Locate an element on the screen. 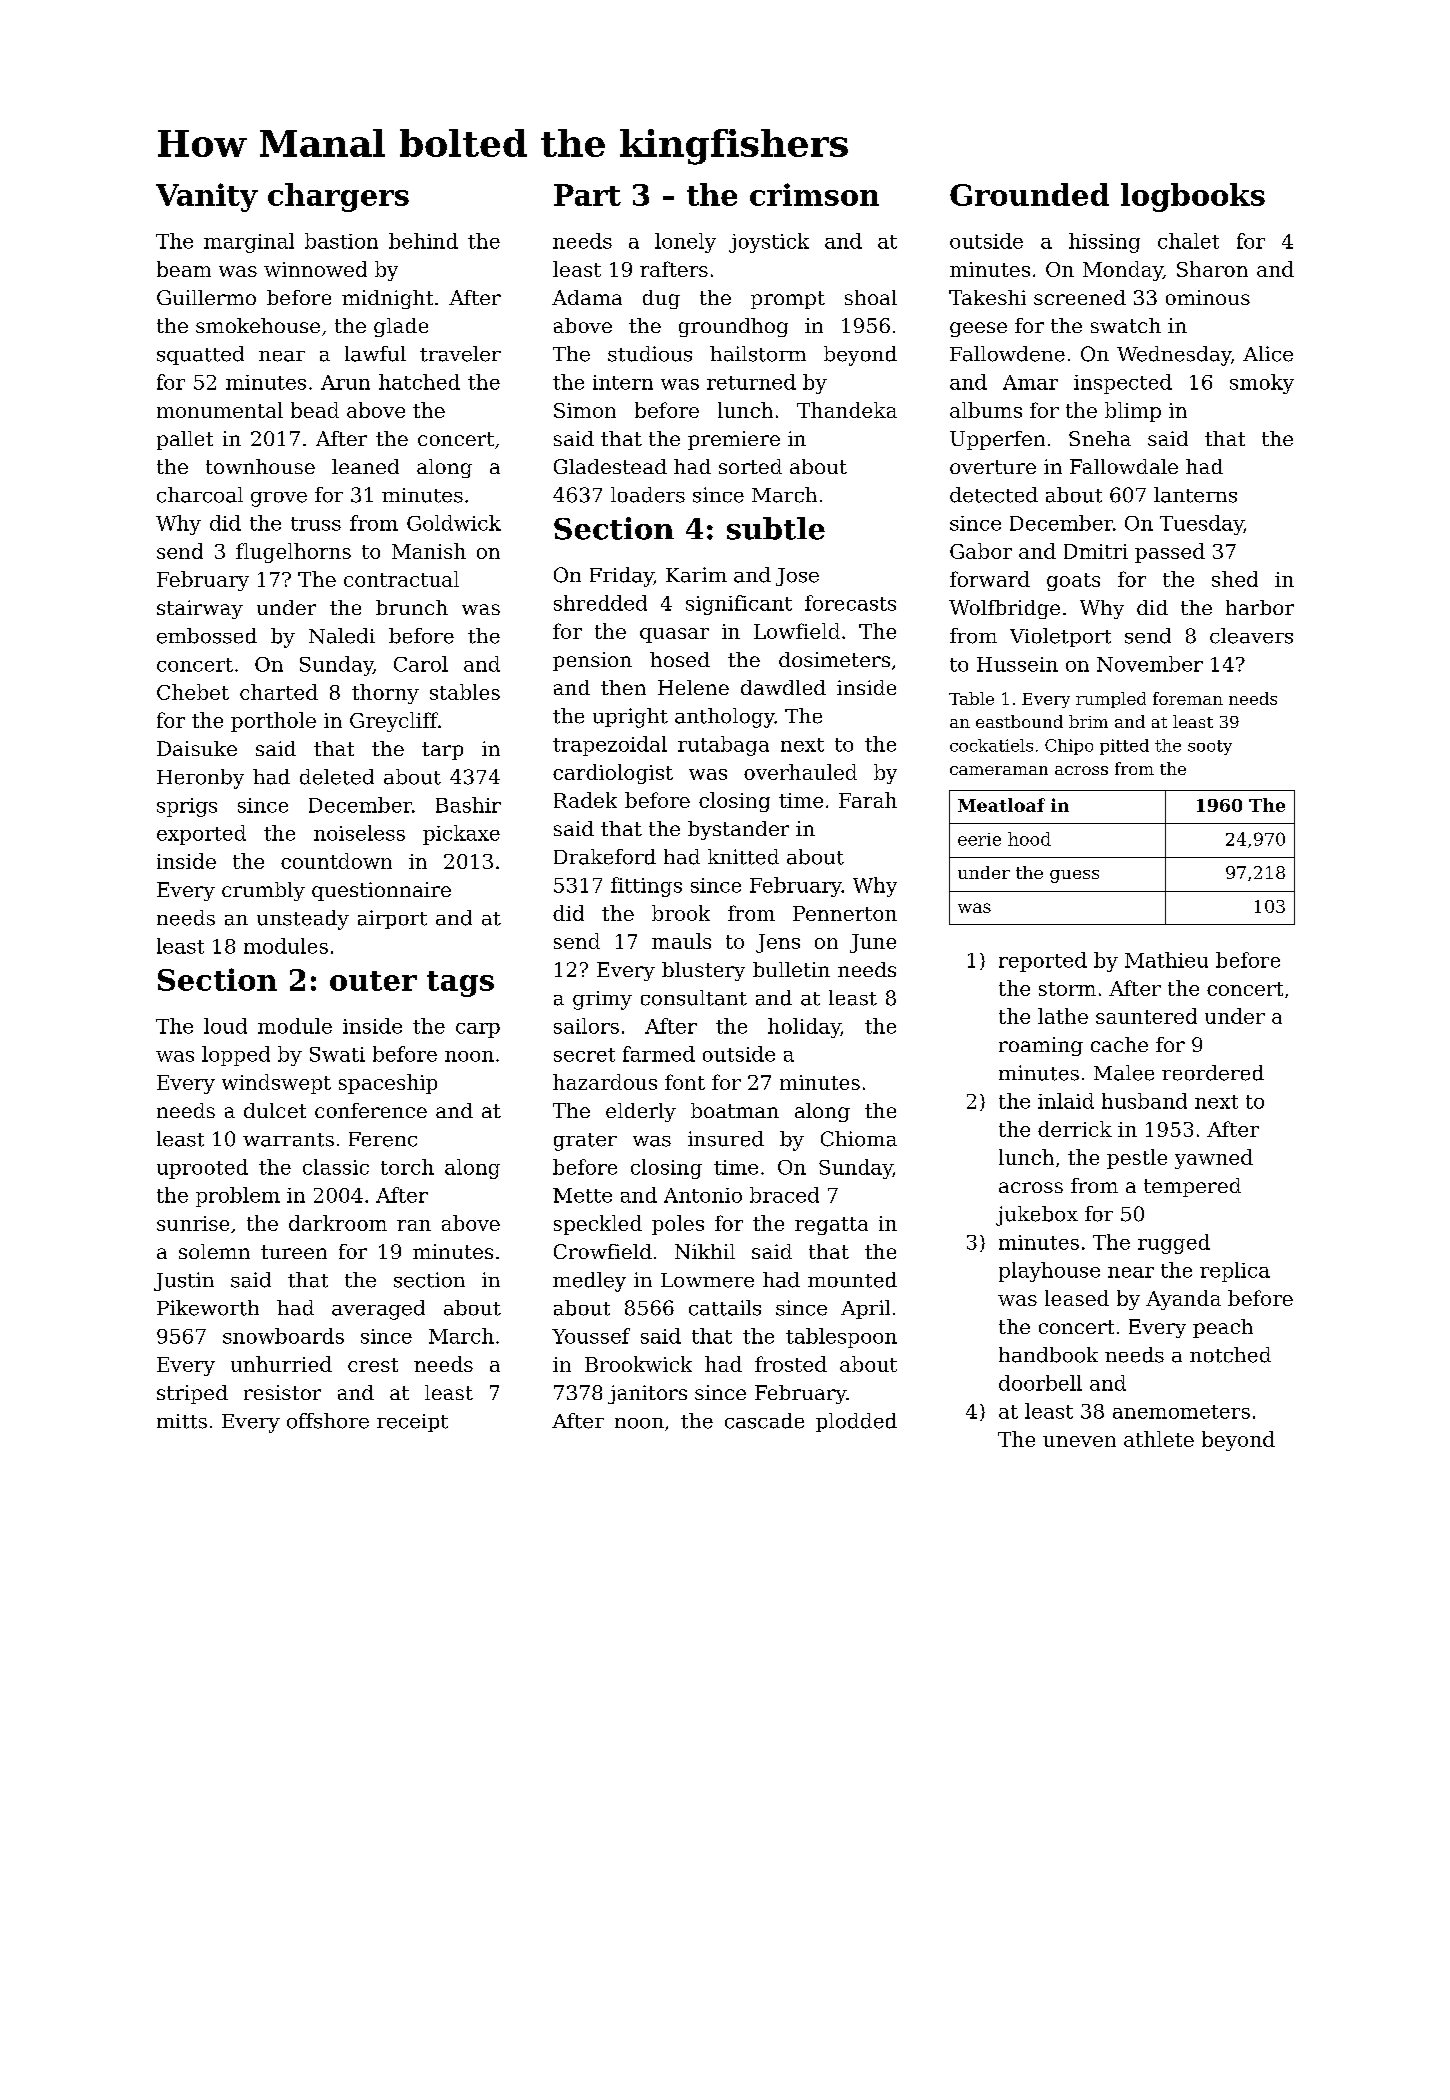 The width and height of the screenshot is (1450, 2100). chargers is located at coordinates (338, 197).
